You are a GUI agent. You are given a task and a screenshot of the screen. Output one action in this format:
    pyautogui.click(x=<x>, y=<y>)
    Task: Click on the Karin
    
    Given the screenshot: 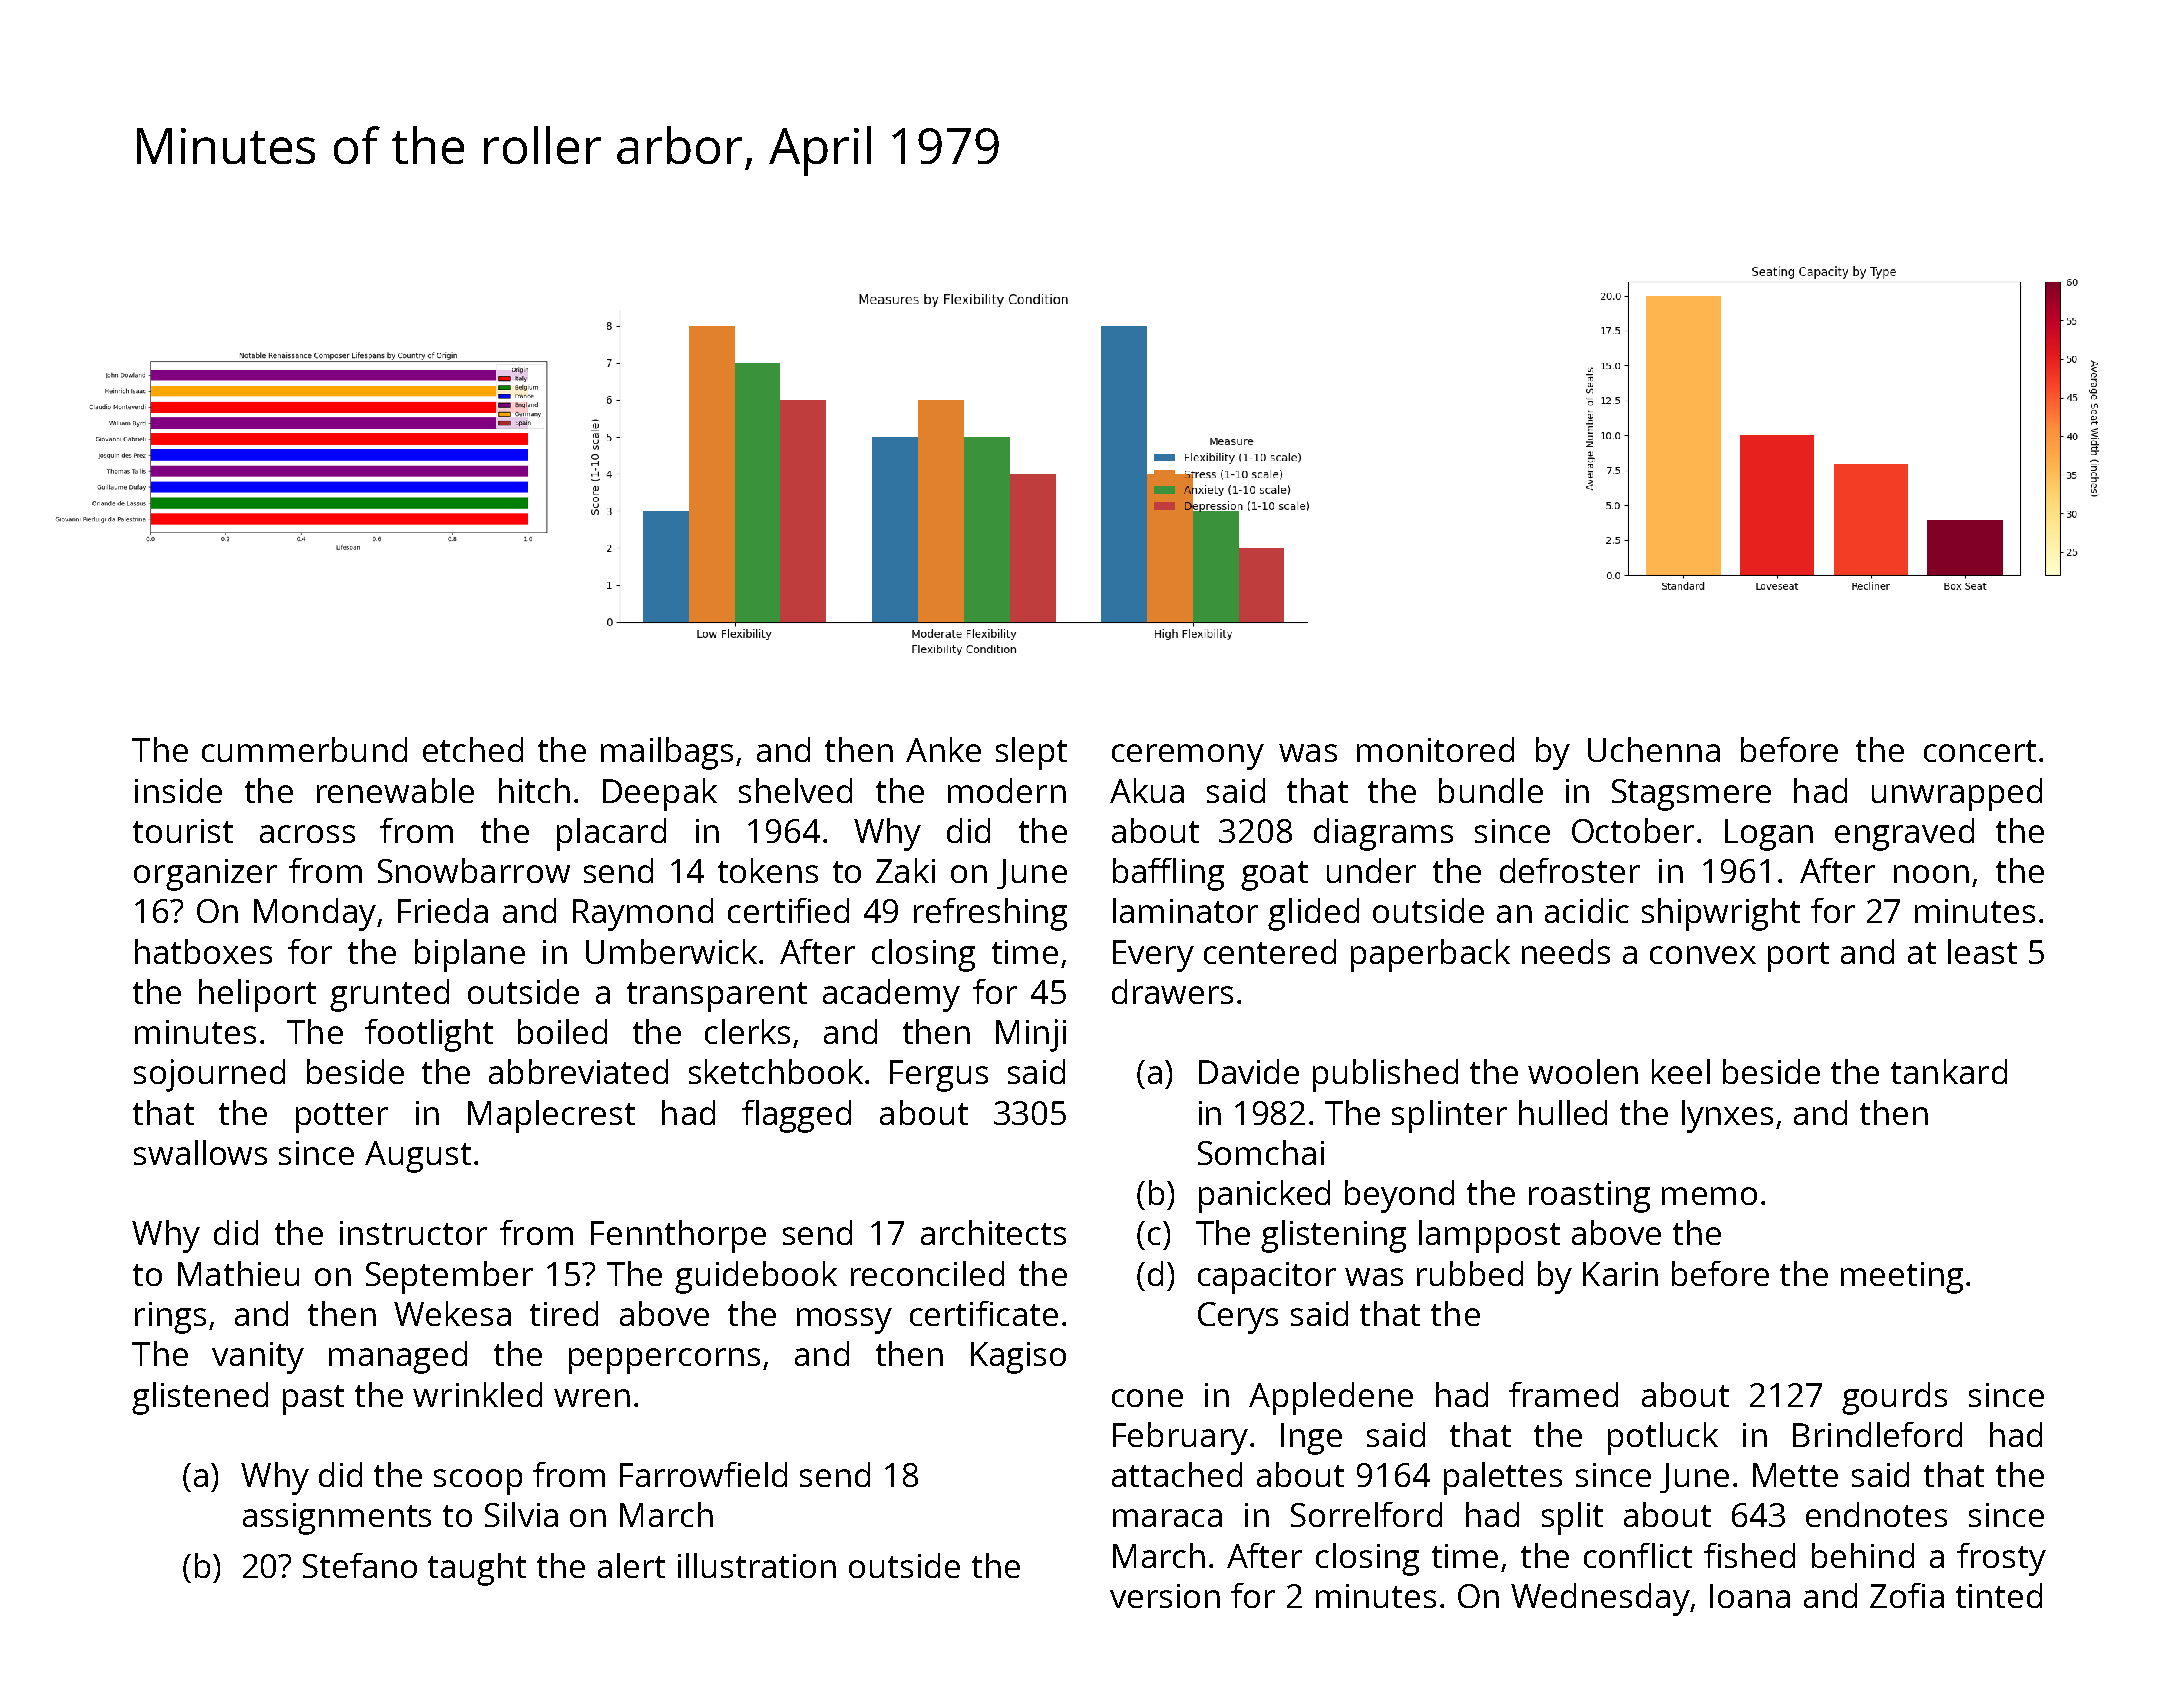 What is the action you would take?
    pyautogui.click(x=1620, y=1274)
